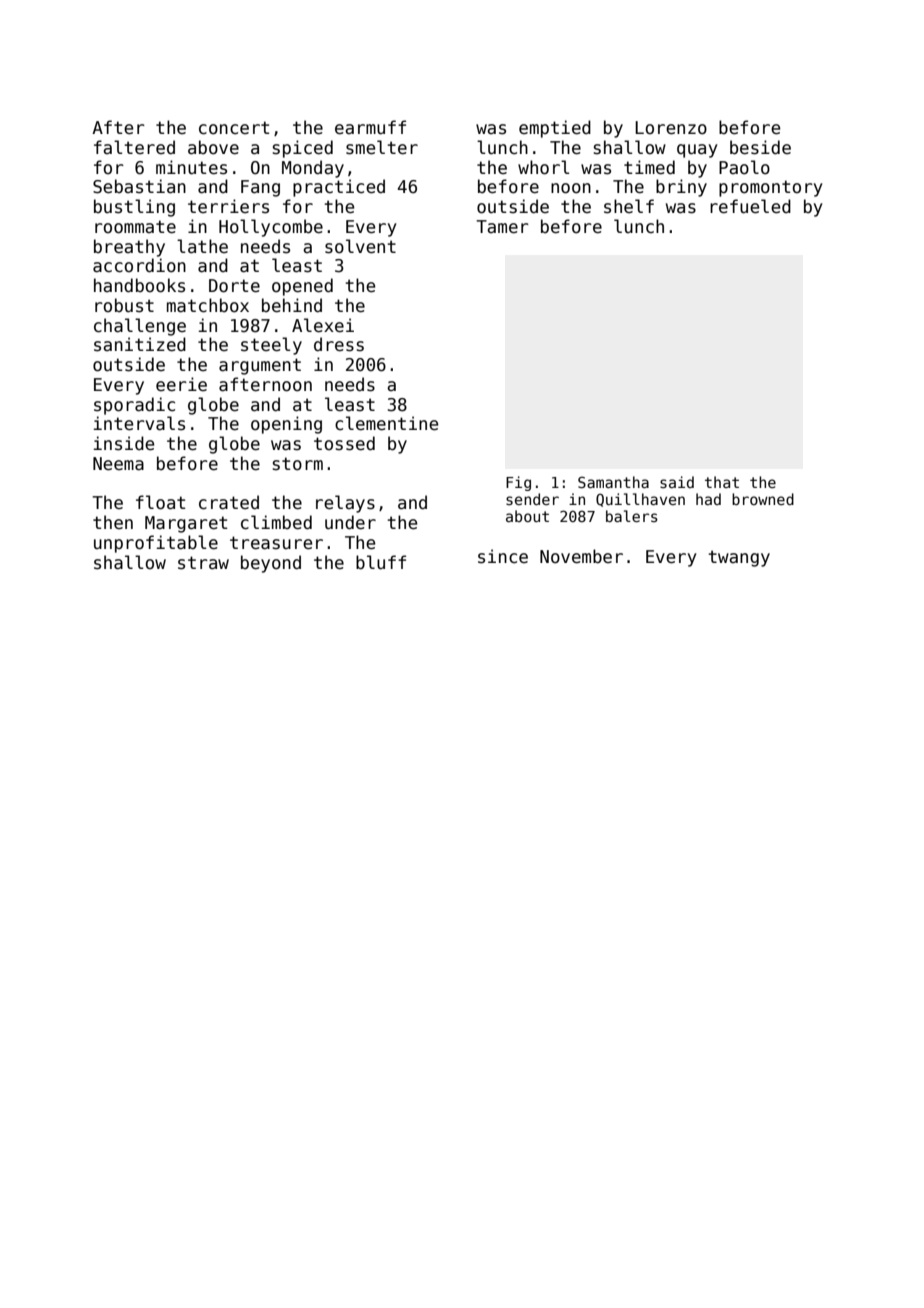  What do you see at coordinates (134, 147) in the screenshot?
I see `faltered` at bounding box center [134, 147].
